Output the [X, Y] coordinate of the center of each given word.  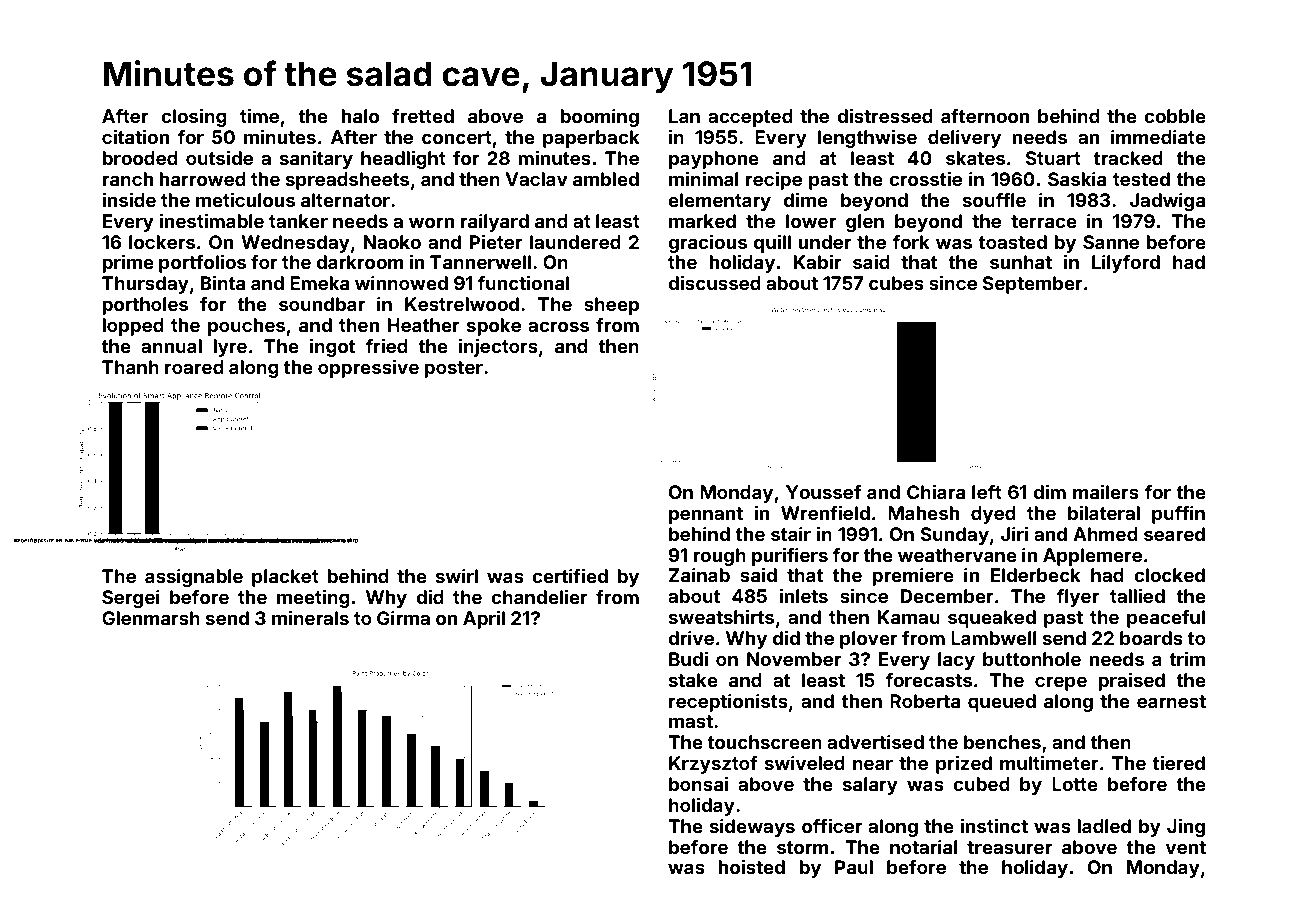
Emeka [319, 283]
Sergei [131, 599]
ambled [606, 179]
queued [1002, 703]
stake [693, 680]
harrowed [202, 179]
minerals [310, 617]
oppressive [368, 368]
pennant [706, 515]
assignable [194, 578]
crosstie [925, 179]
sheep [611, 306]
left [987, 492]
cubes [896, 283]
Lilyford [1126, 264]
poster [453, 369]
